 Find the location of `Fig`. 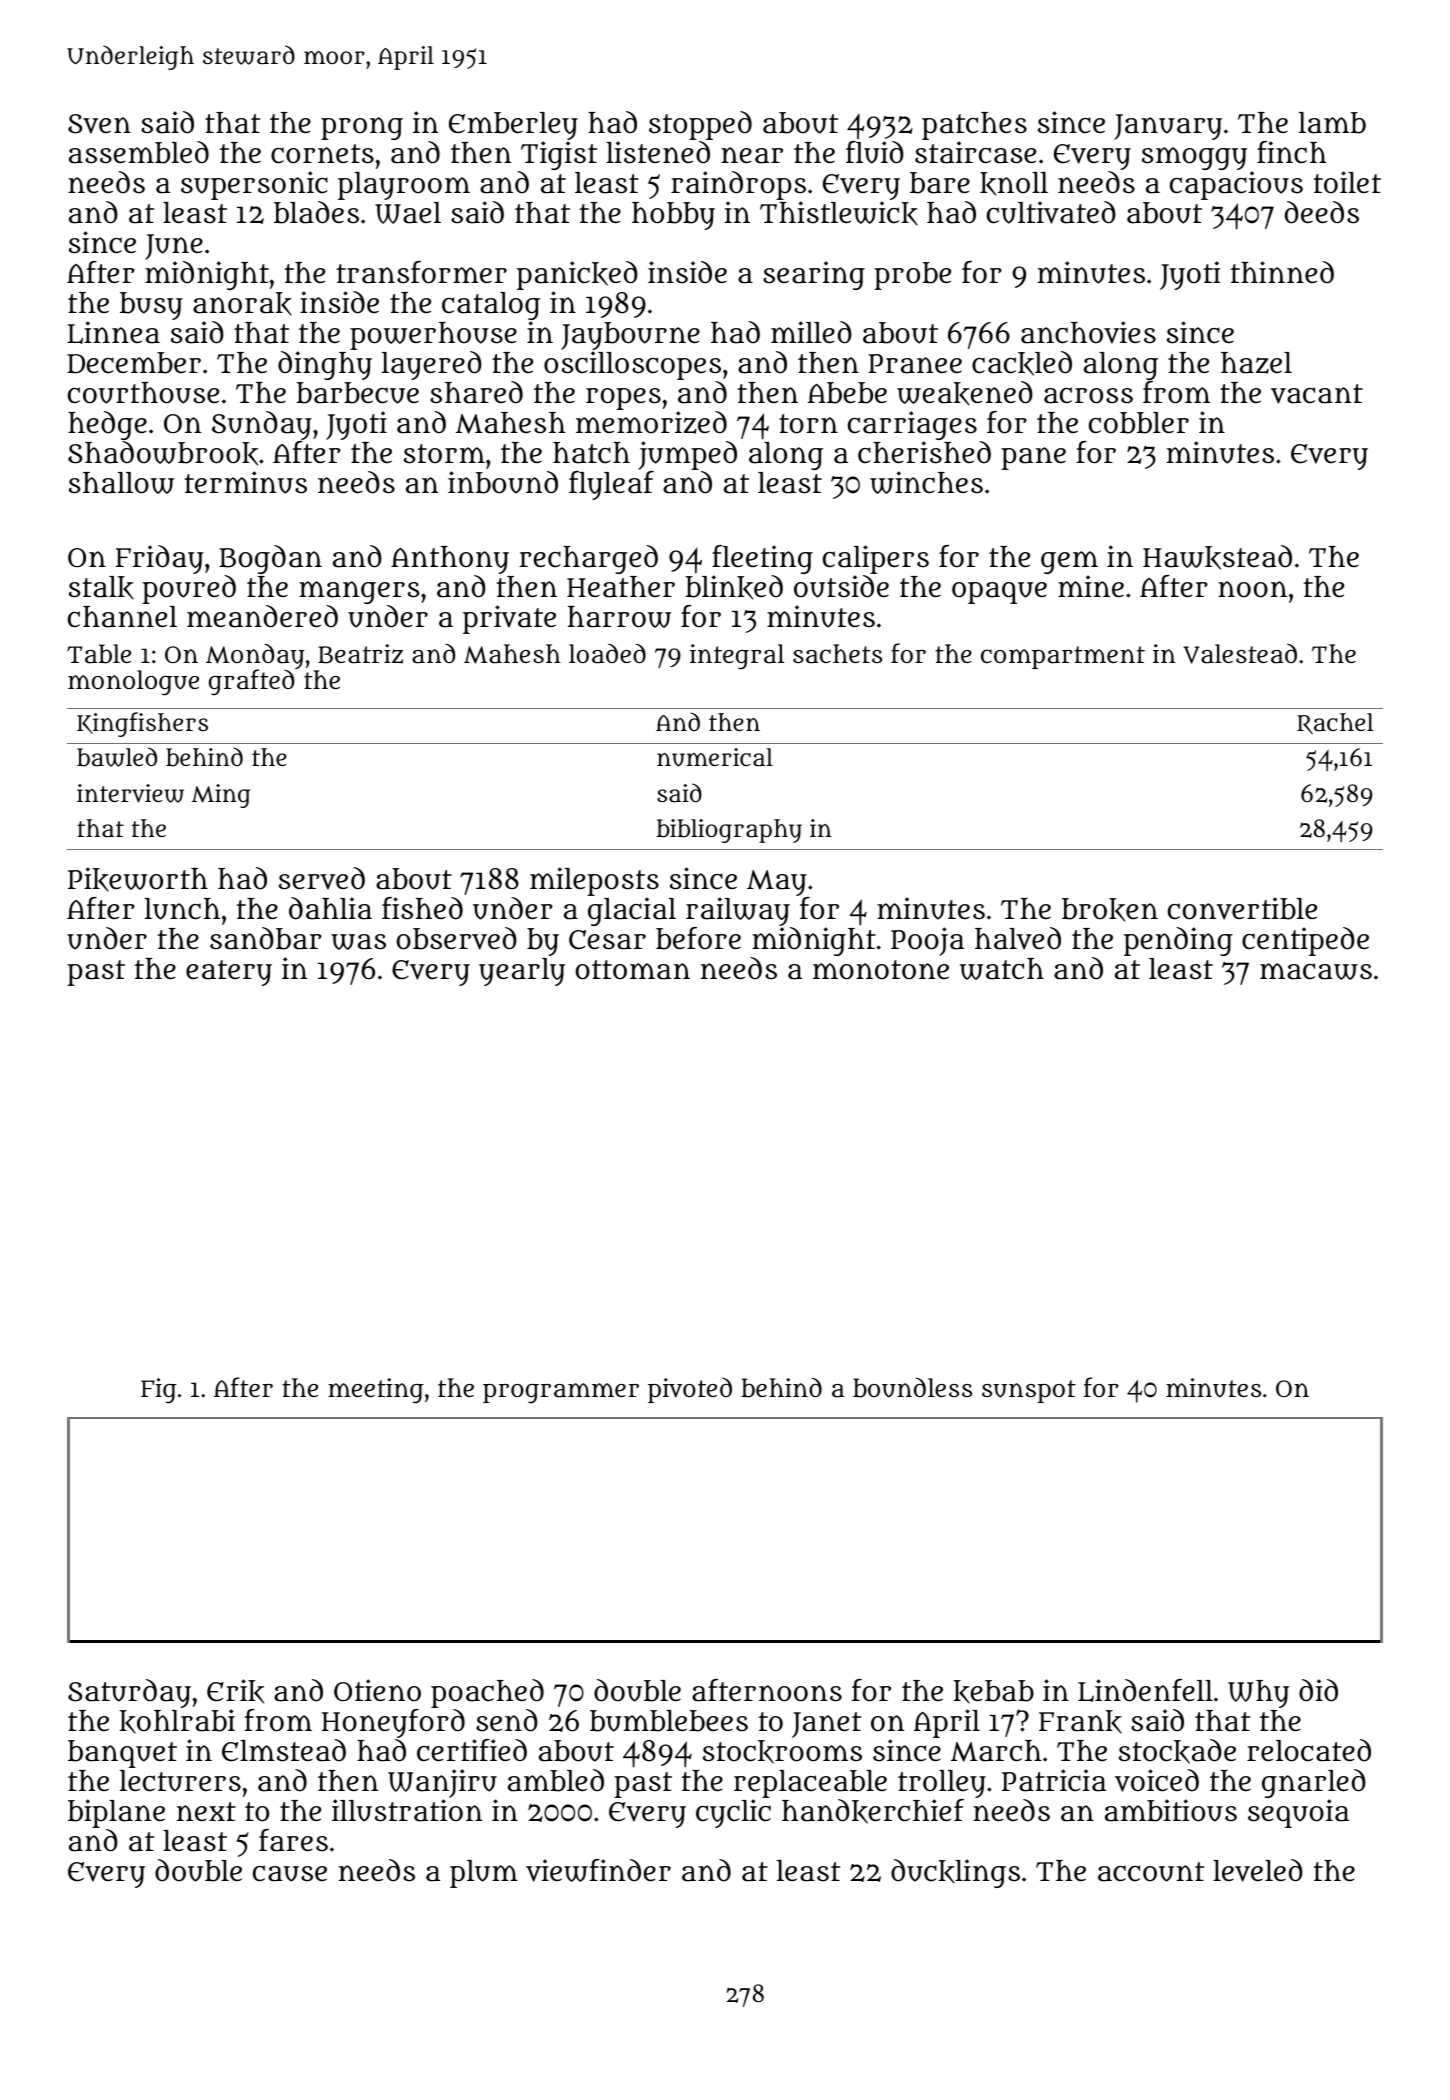

Fig is located at coordinates (159, 1391).
